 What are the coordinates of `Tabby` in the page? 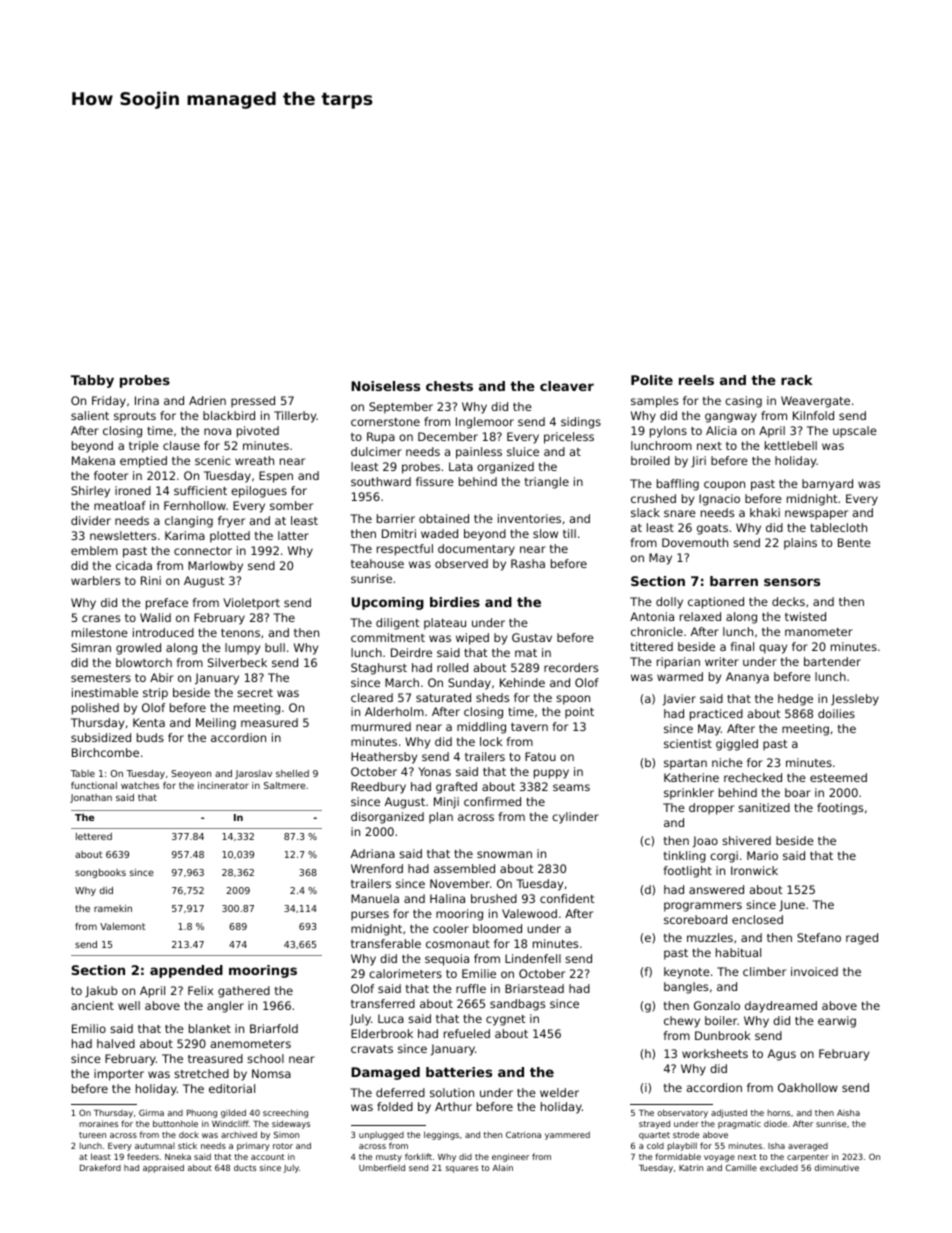 It's located at (92, 381).
